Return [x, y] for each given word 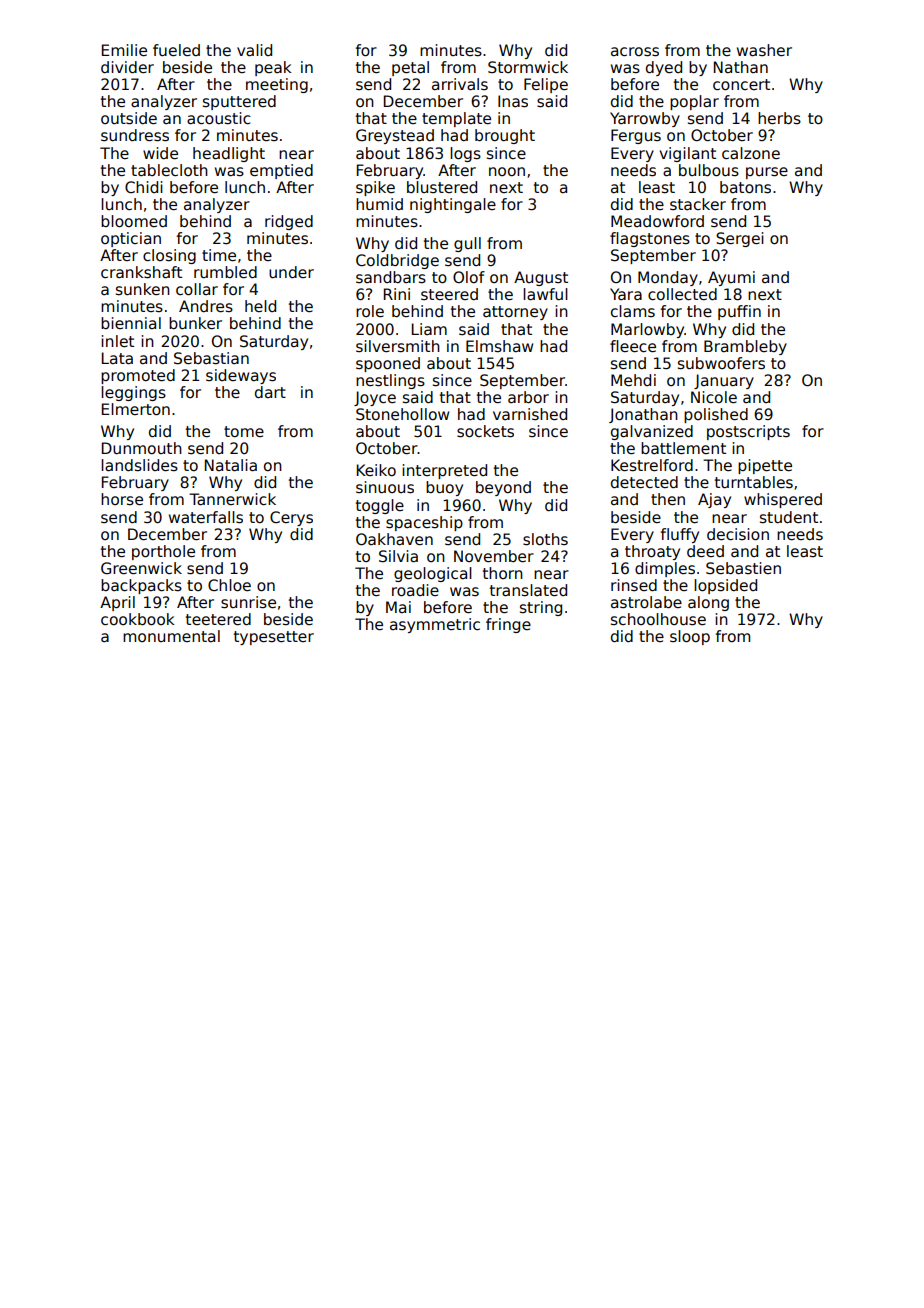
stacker [698, 204]
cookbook [137, 619]
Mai [398, 607]
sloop [690, 637]
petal [410, 68]
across [635, 52]
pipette [765, 466]
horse [122, 499]
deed [705, 551]
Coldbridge [397, 261]
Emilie [124, 50]
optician [131, 239]
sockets [485, 431]
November [494, 556]
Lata [117, 358]
